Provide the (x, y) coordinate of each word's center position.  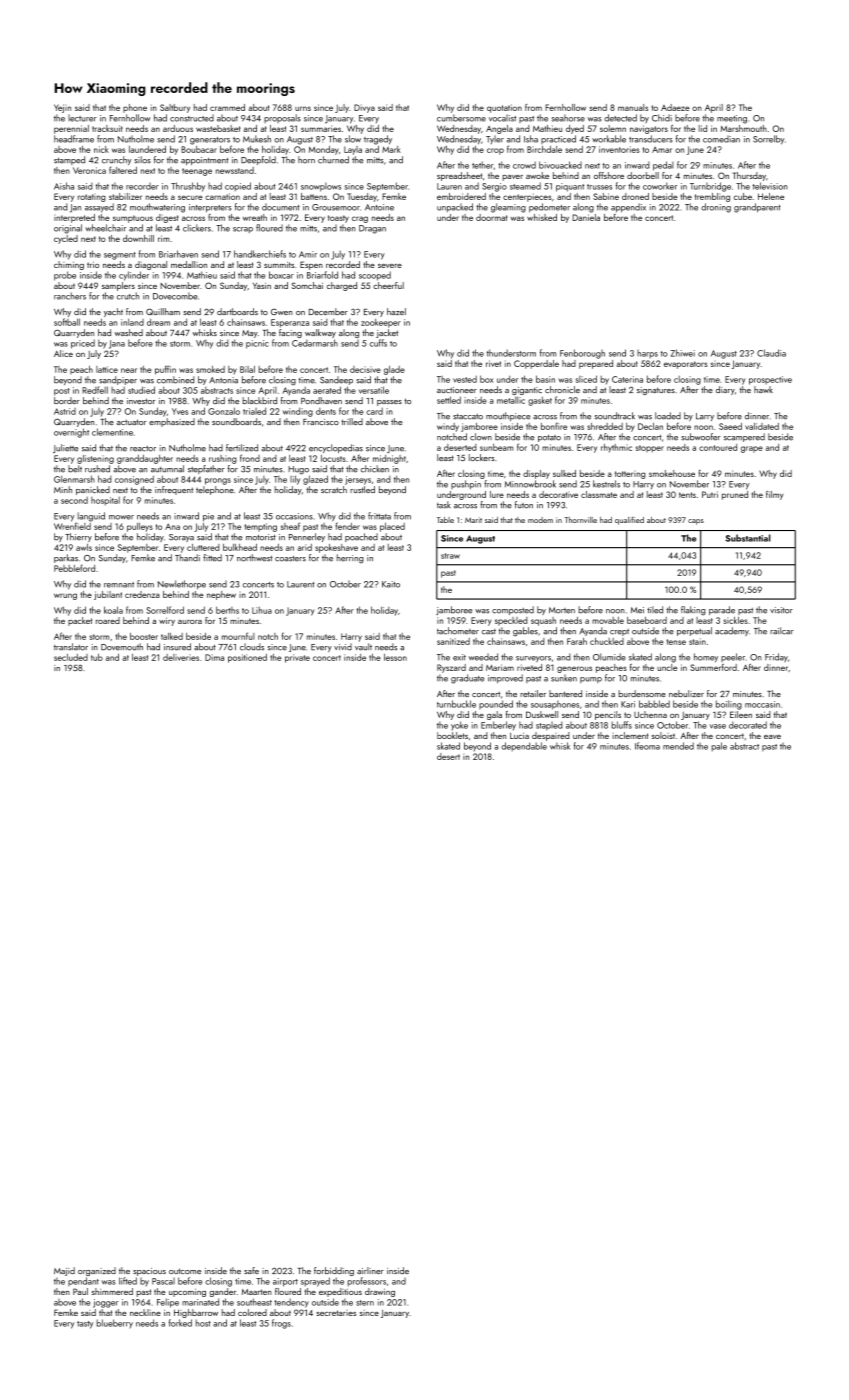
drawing (380, 1292)
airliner (370, 1270)
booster (144, 636)
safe (251, 1270)
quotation (504, 108)
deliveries (181, 657)
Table (445, 520)
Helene (771, 196)
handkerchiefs (260, 254)
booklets (452, 735)
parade (722, 610)
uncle (667, 667)
